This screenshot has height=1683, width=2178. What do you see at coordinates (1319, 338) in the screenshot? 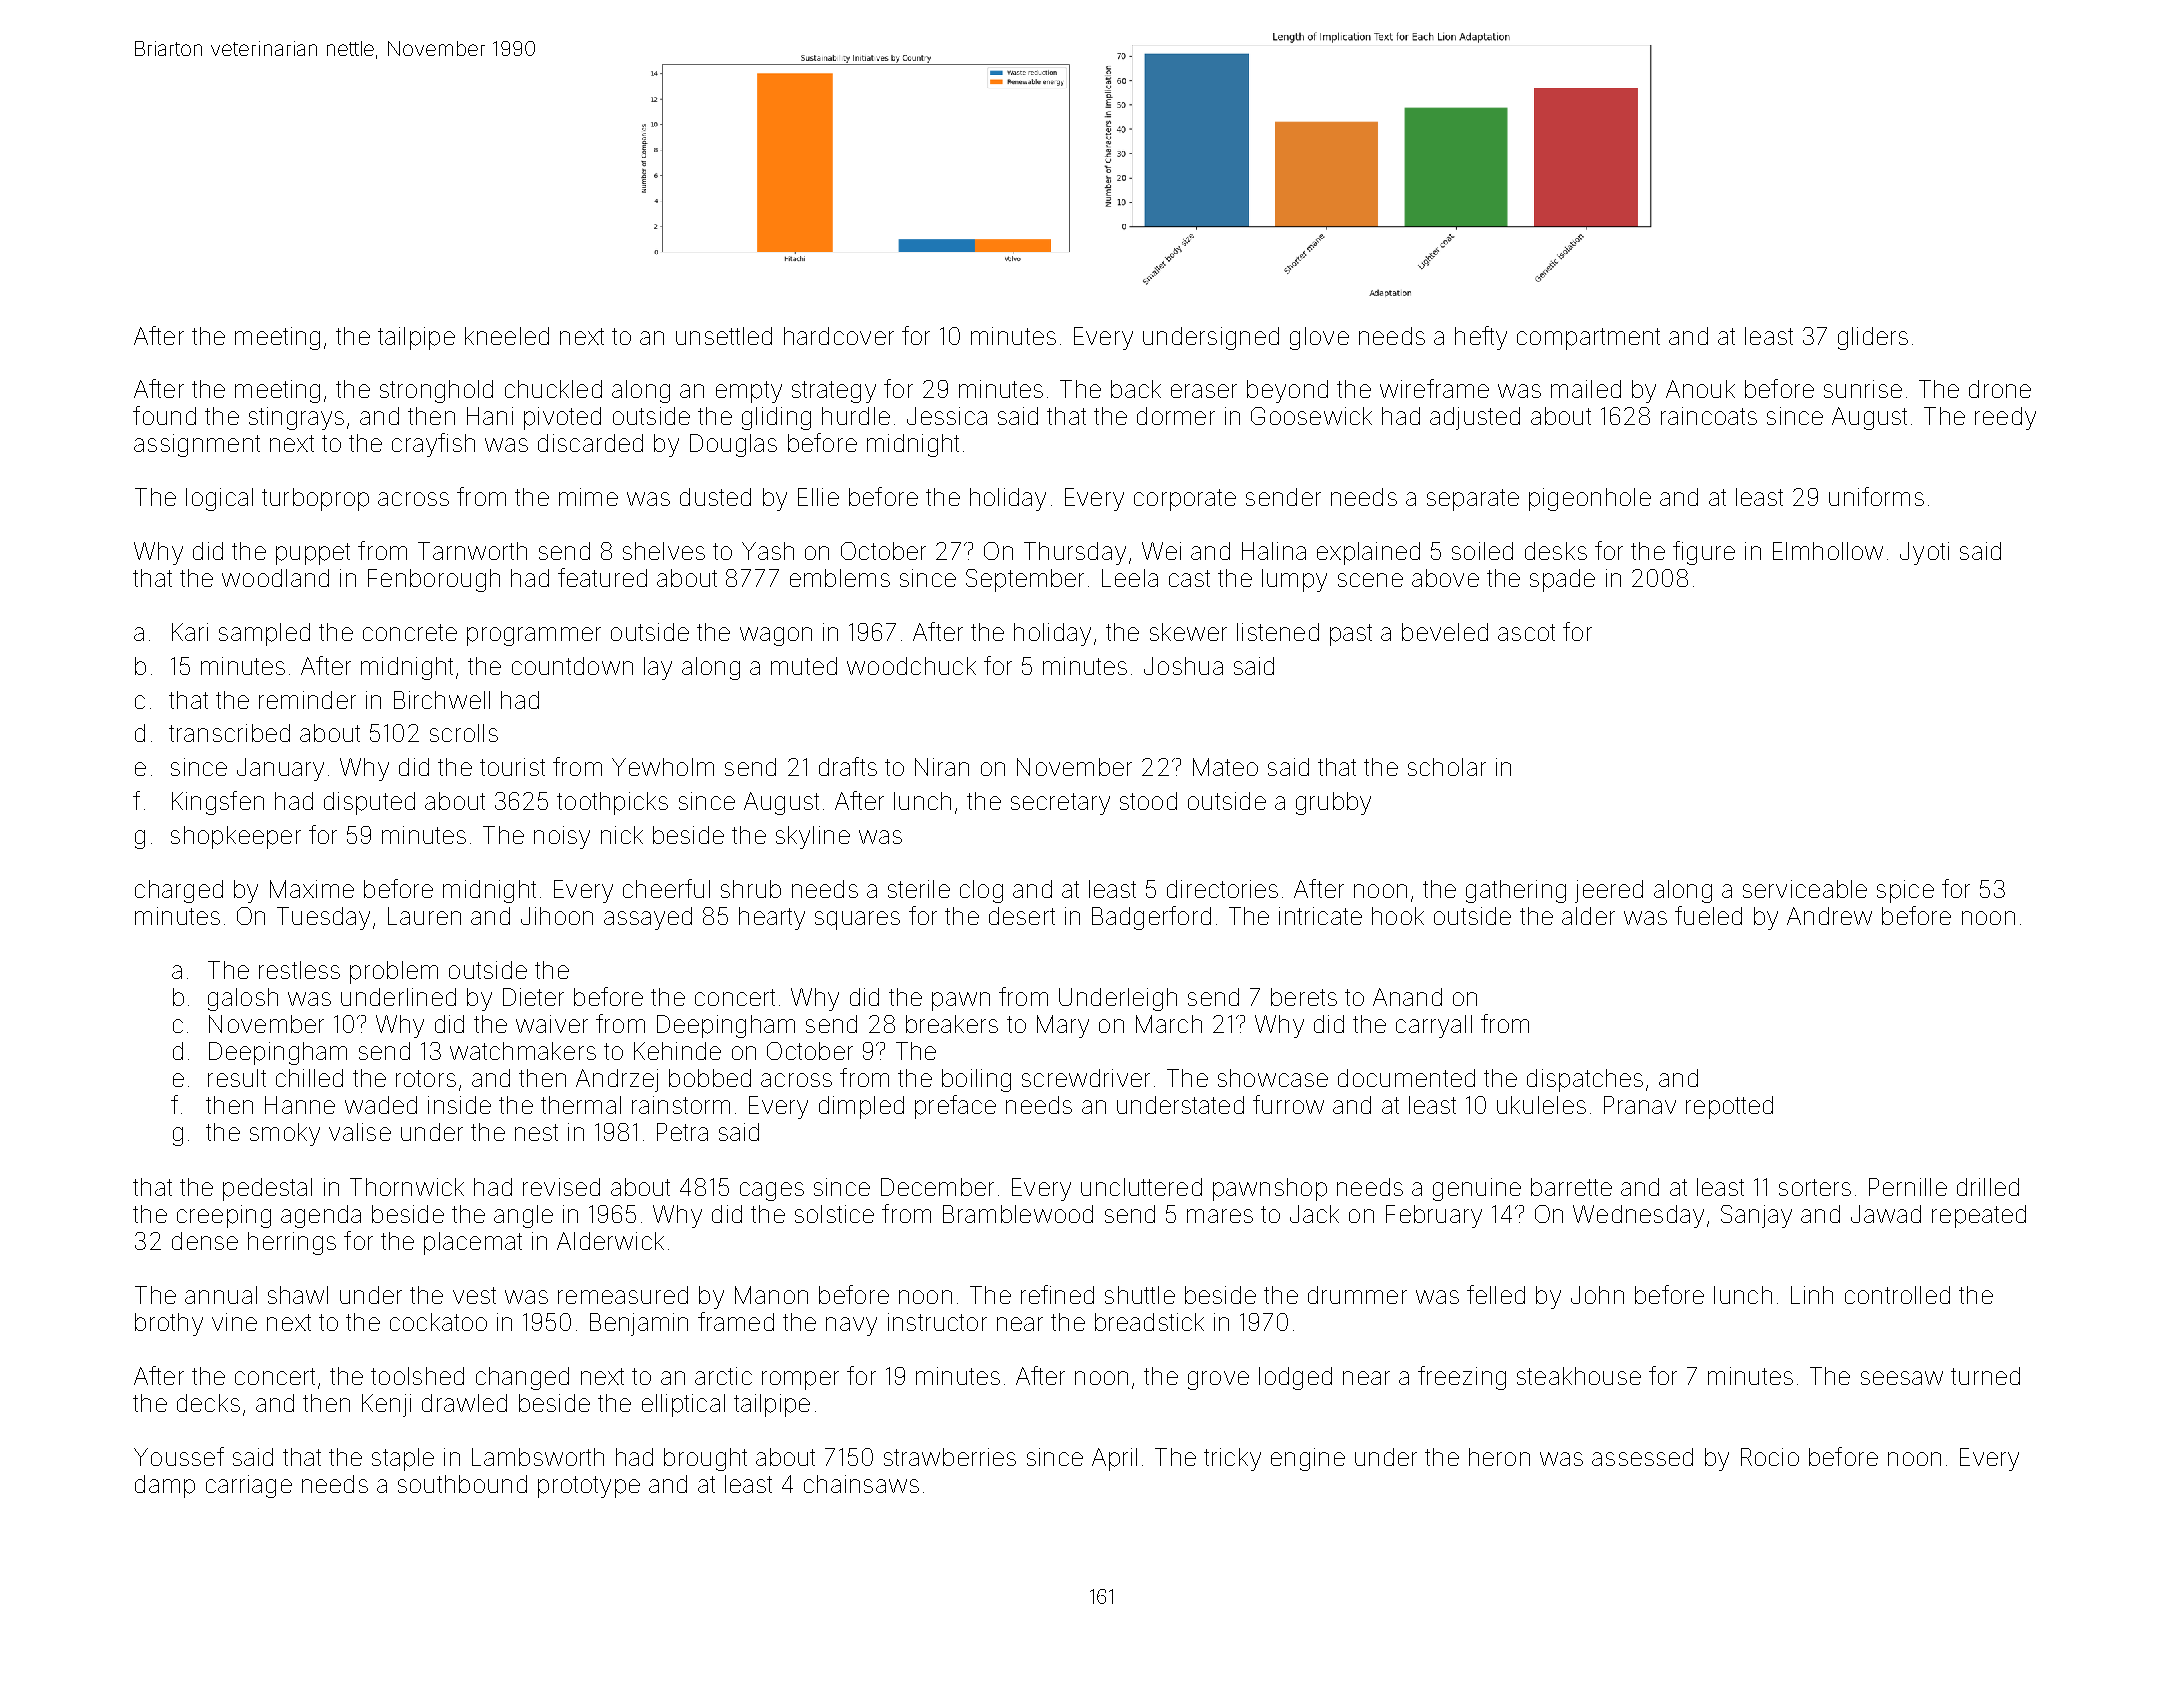
I see `glove` at bounding box center [1319, 338].
